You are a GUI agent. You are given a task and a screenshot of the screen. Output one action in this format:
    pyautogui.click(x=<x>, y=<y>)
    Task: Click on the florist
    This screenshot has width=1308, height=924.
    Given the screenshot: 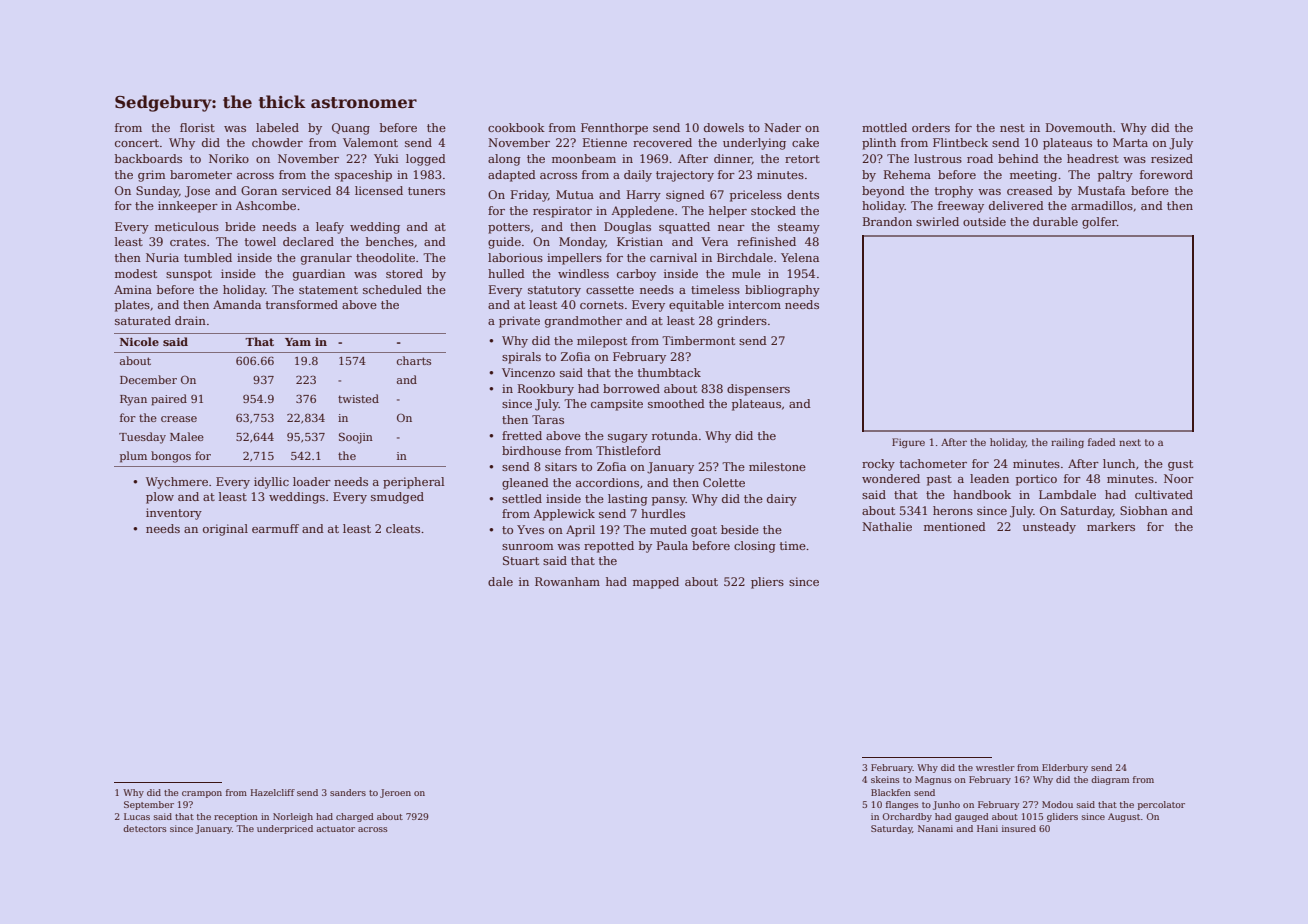 What is the action you would take?
    pyautogui.click(x=197, y=127)
